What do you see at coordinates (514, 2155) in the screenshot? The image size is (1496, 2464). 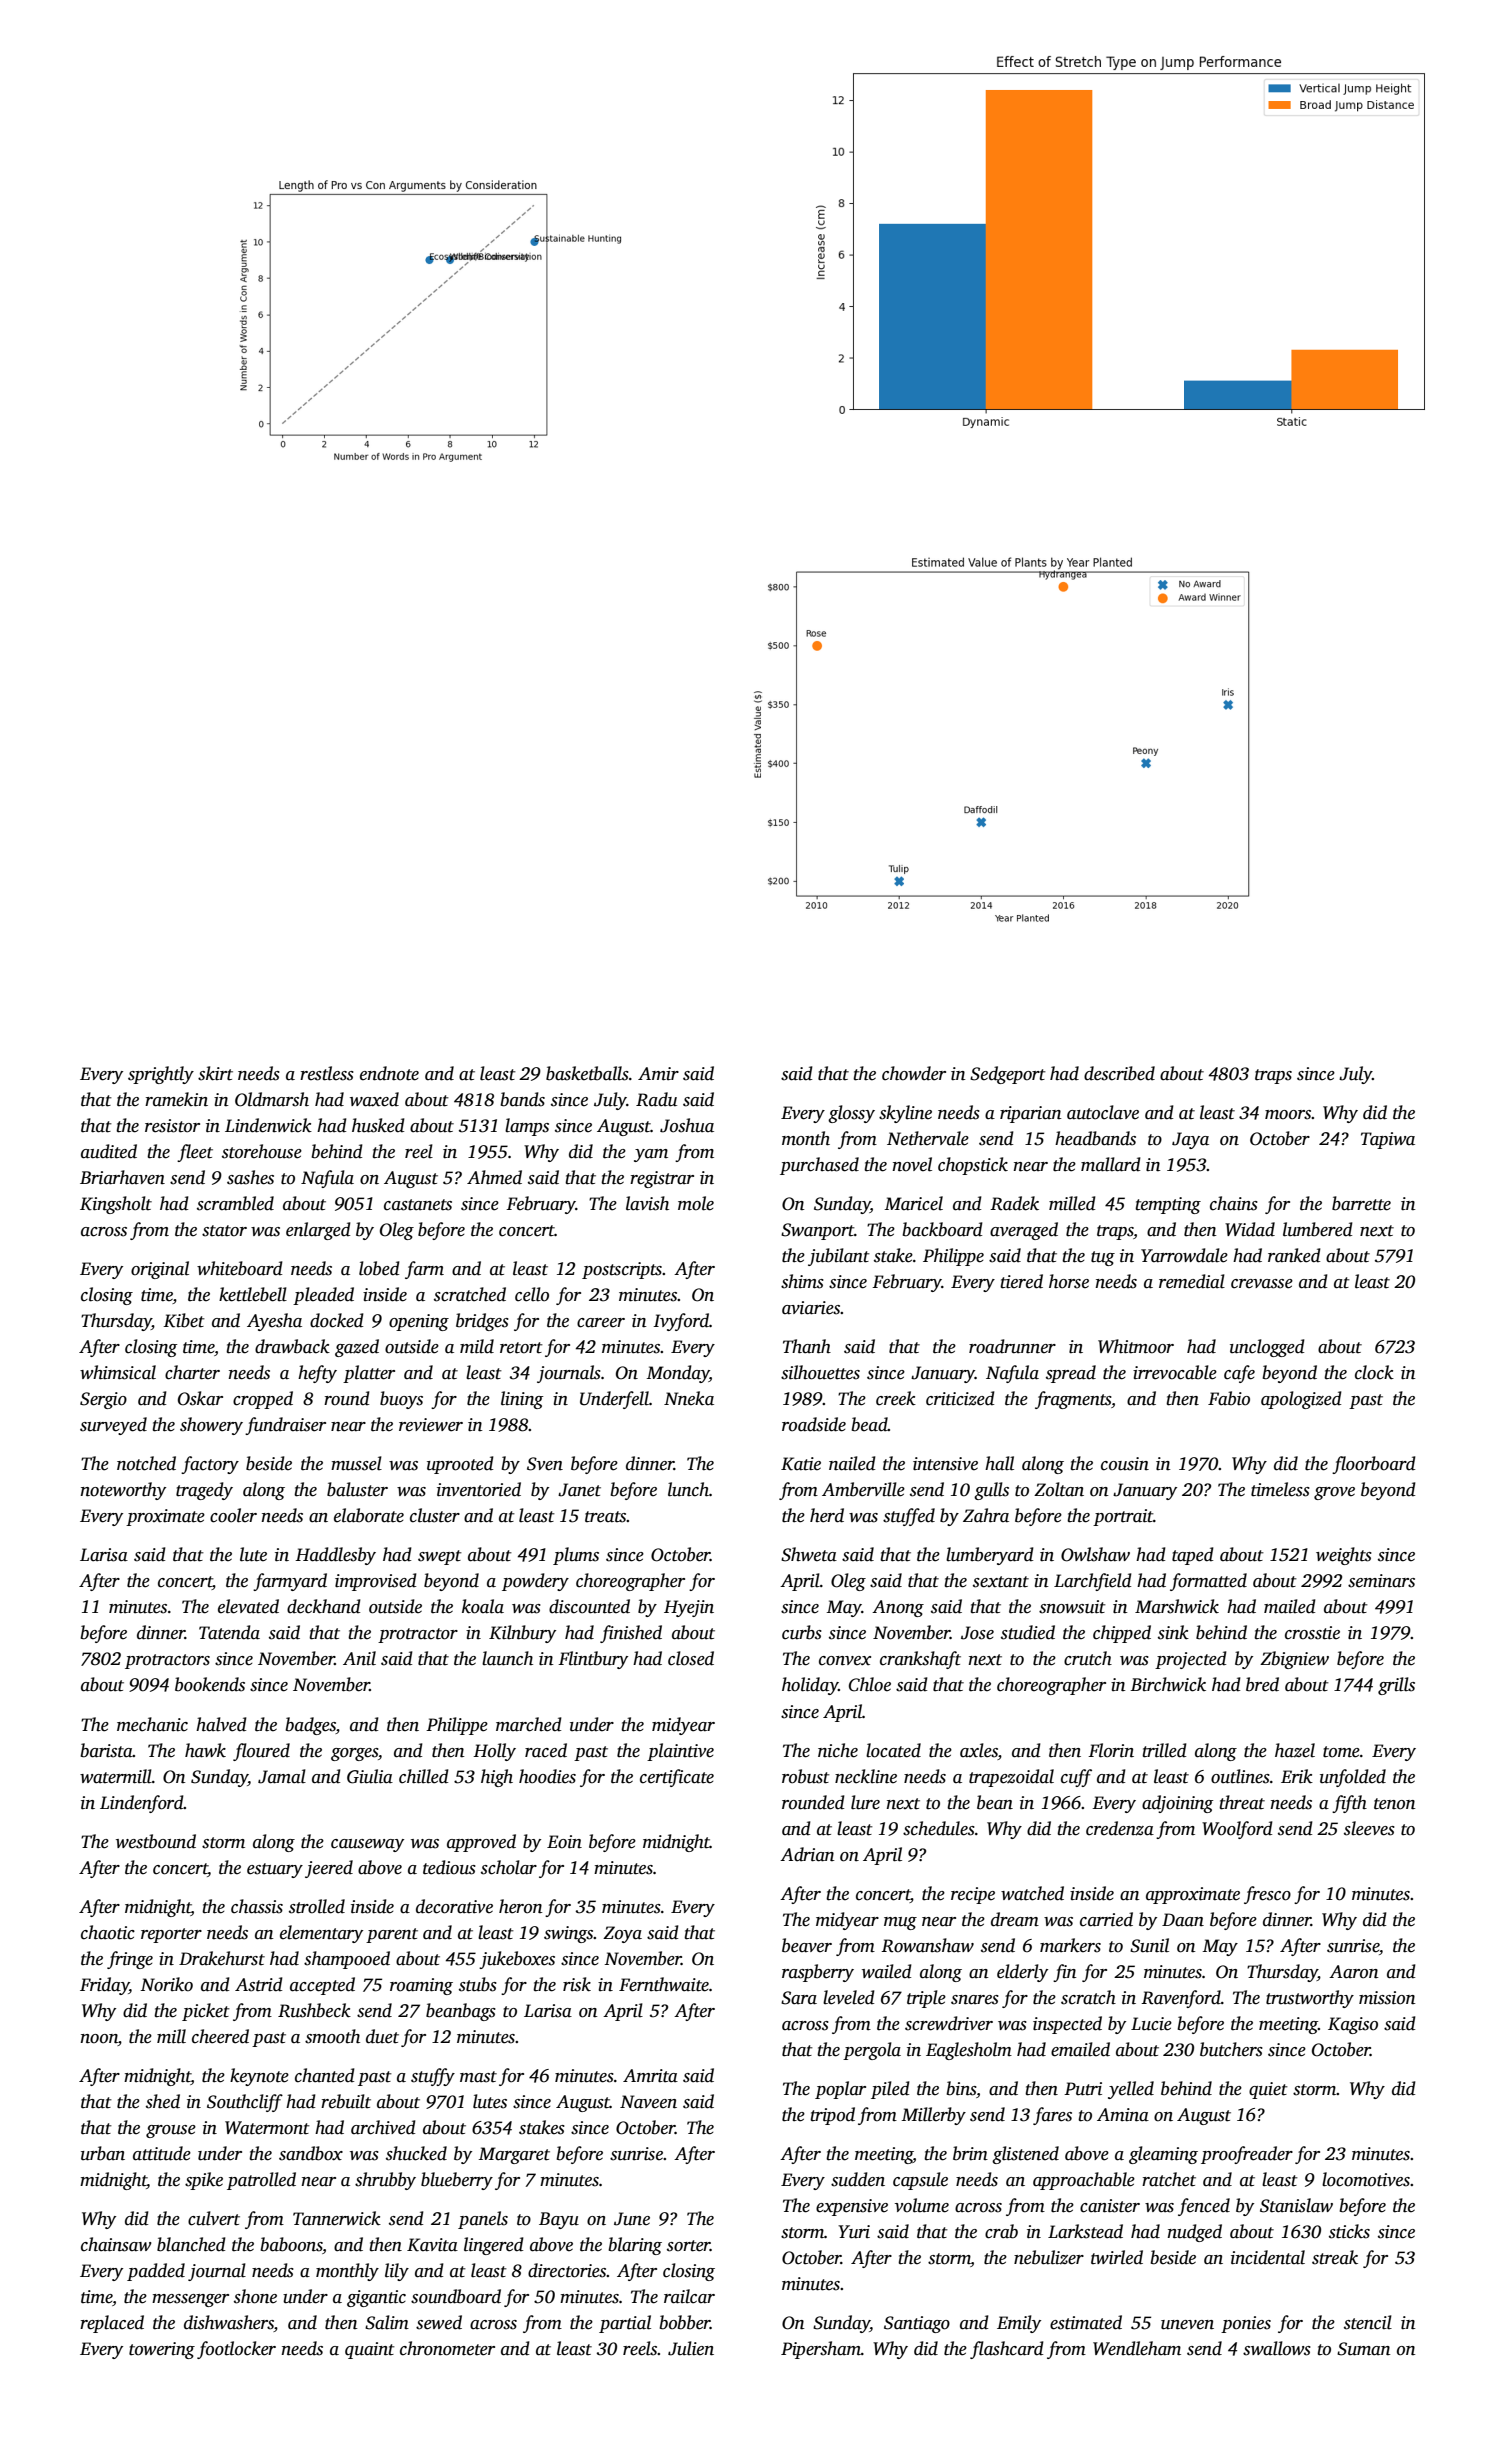 I see `Margaret` at bounding box center [514, 2155].
